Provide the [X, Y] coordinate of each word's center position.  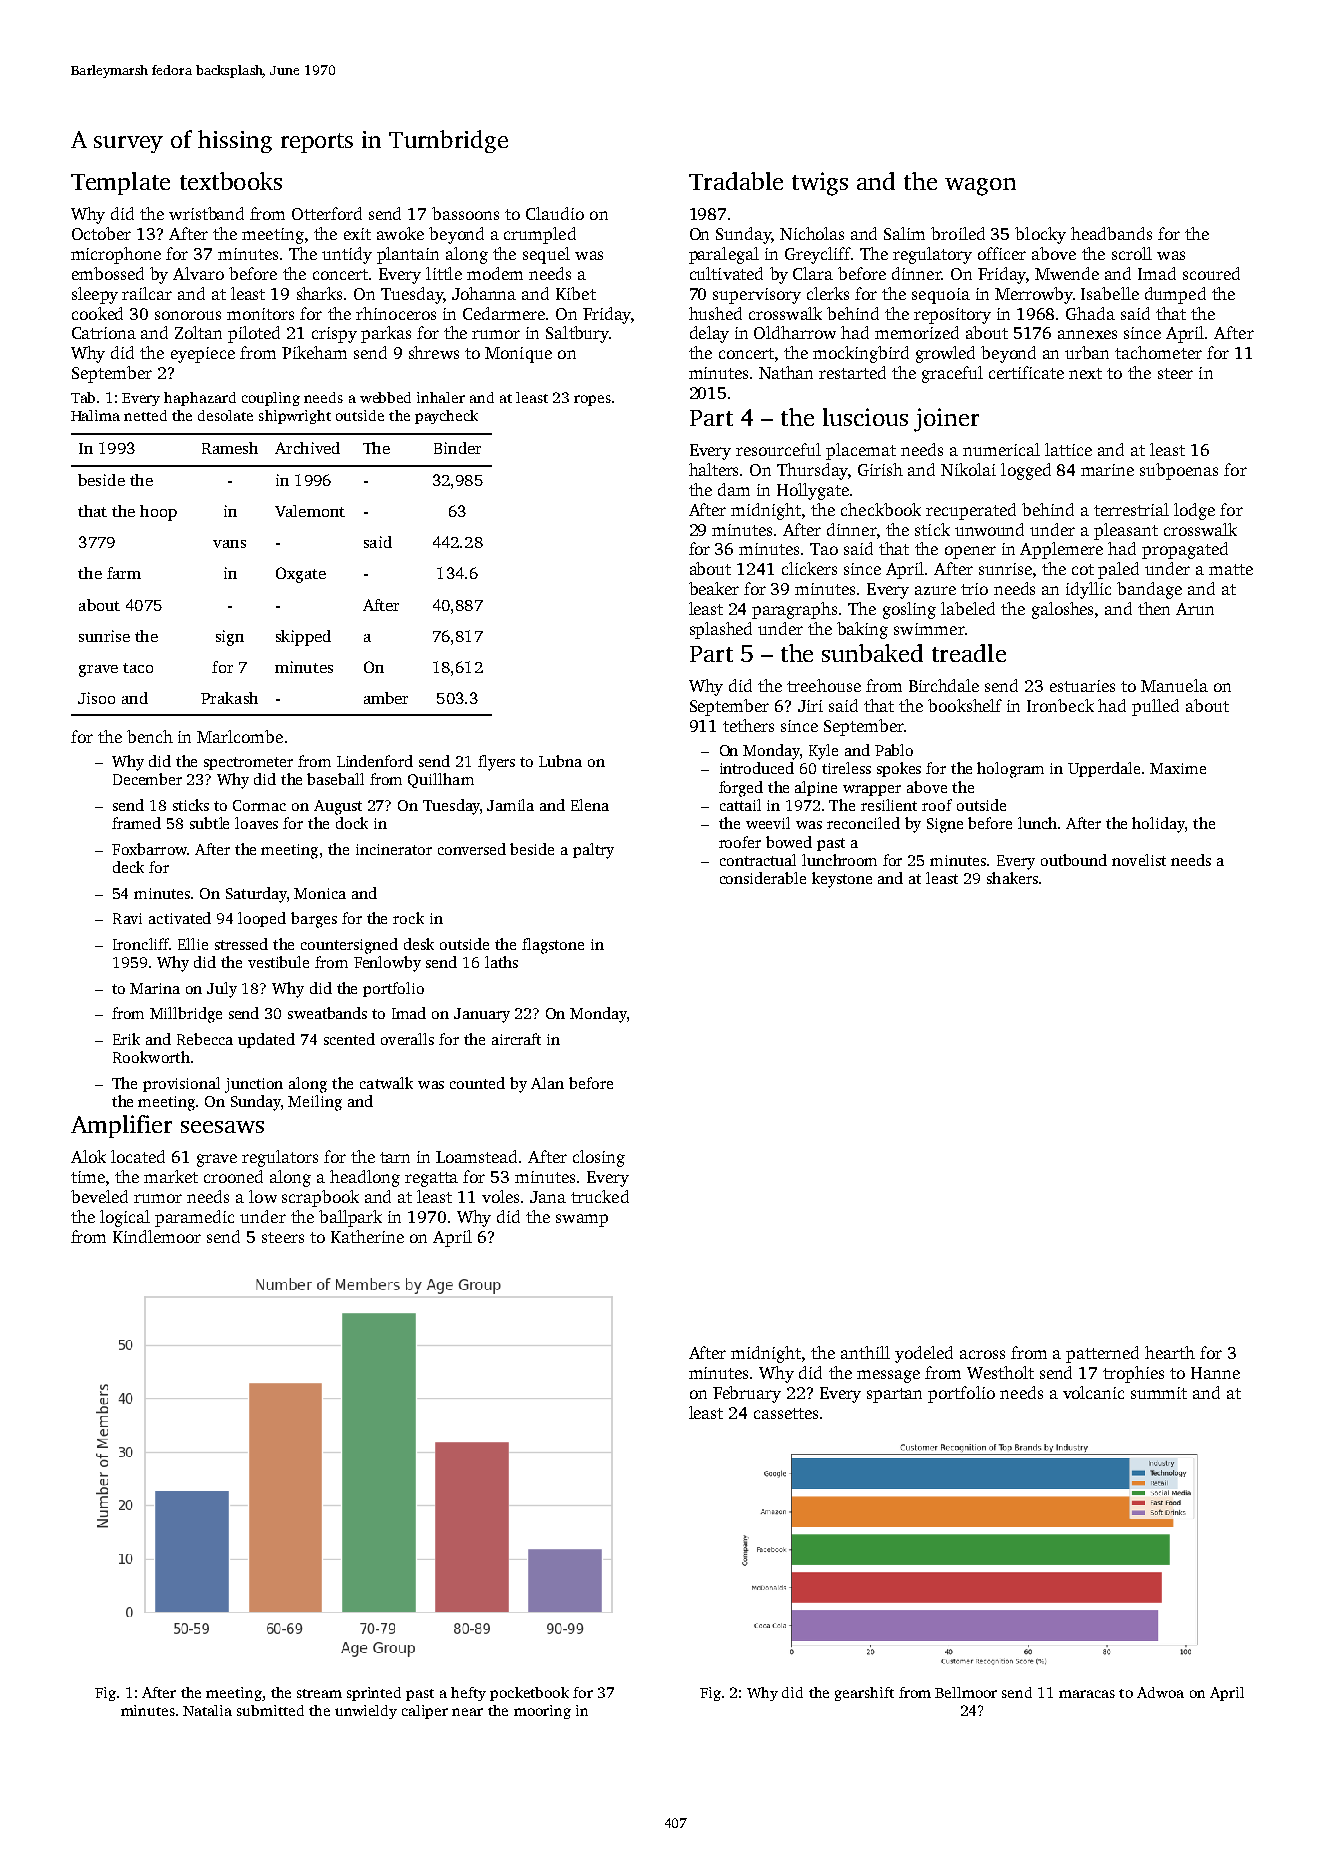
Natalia [207, 1710]
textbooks [231, 181]
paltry [593, 851]
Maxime [1178, 768]
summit [1159, 1393]
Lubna [560, 761]
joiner [946, 420]
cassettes [786, 1413]
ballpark [350, 1218]
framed [136, 823]
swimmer [929, 629]
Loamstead [476, 1156]
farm [124, 573]
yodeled [924, 1354]
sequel [546, 255]
